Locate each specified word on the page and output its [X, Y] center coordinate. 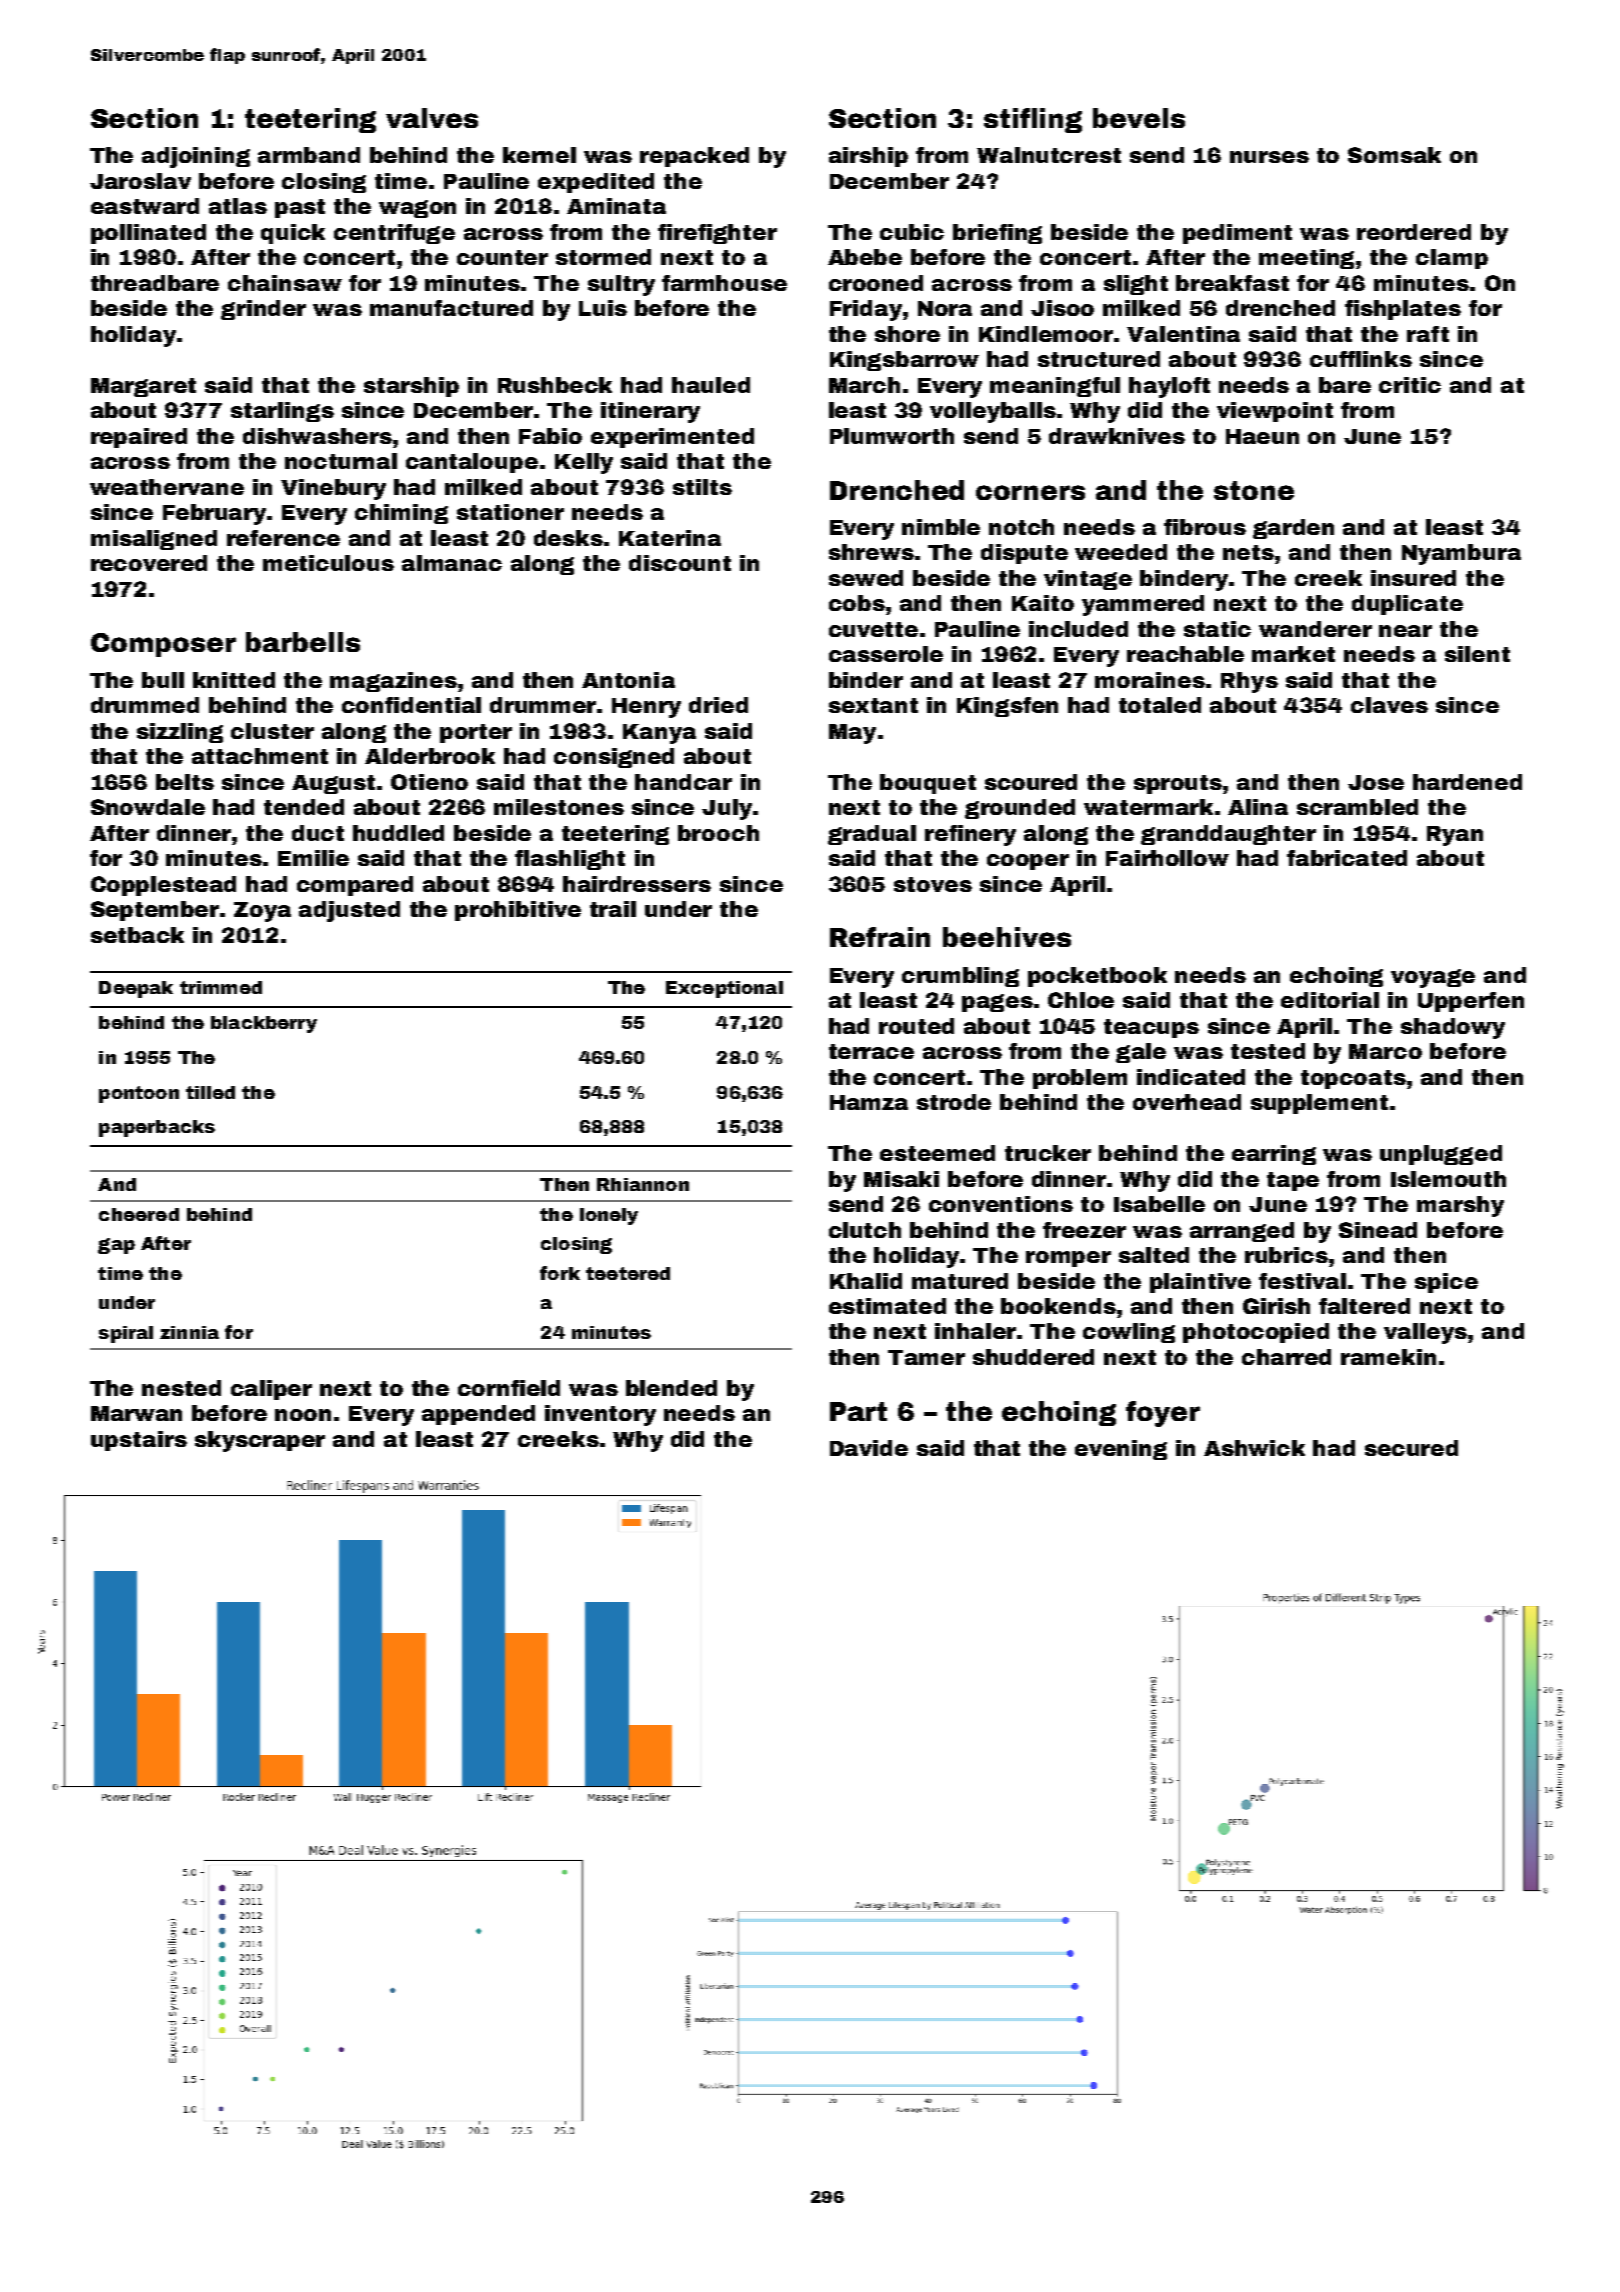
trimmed [221, 987]
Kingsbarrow [904, 361]
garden [1293, 529]
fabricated [1347, 858]
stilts [702, 487]
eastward [145, 206]
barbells [303, 642]
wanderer [1315, 629]
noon [303, 1415]
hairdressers [637, 884]
